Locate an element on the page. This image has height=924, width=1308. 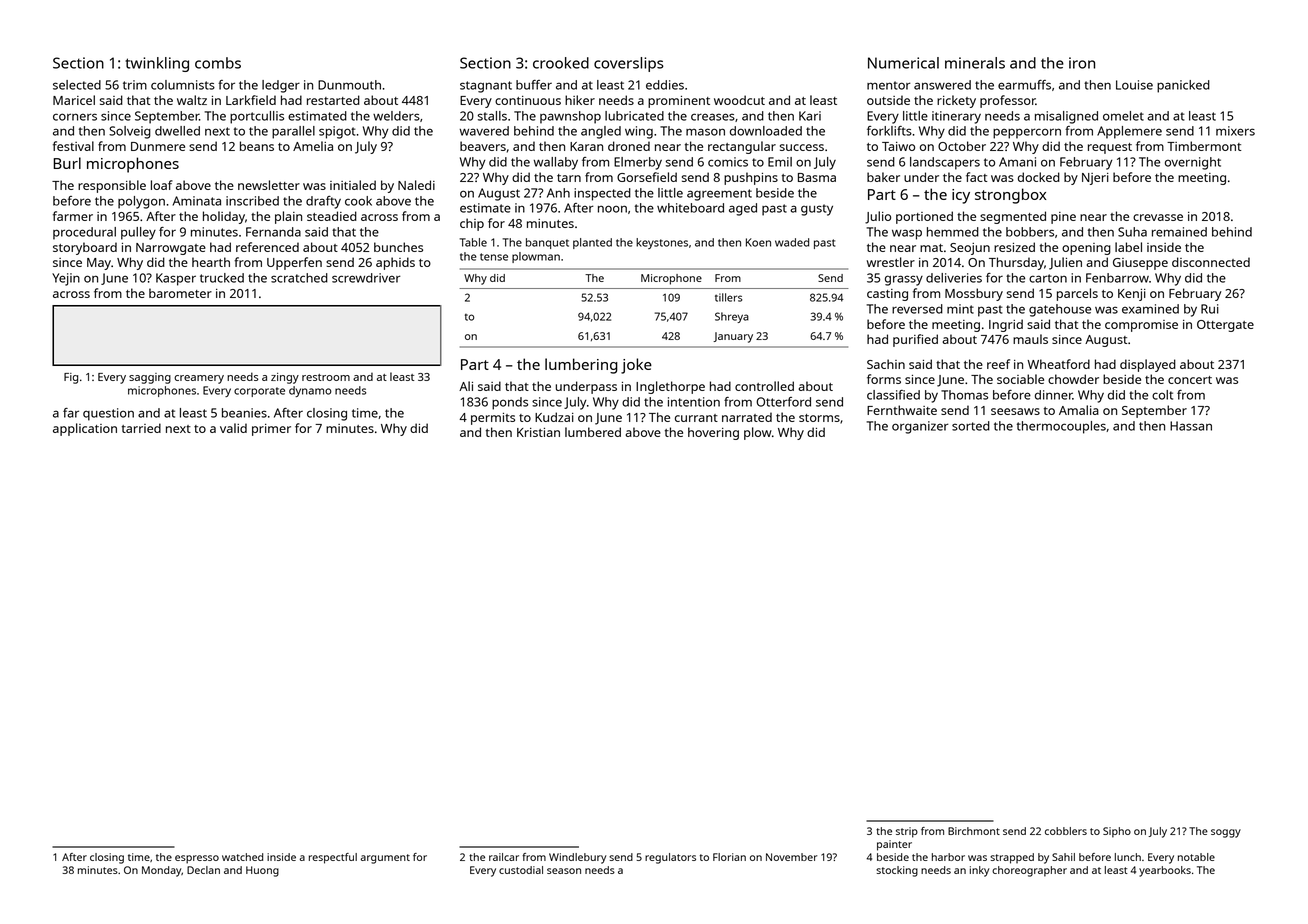
waded is located at coordinates (792, 242).
